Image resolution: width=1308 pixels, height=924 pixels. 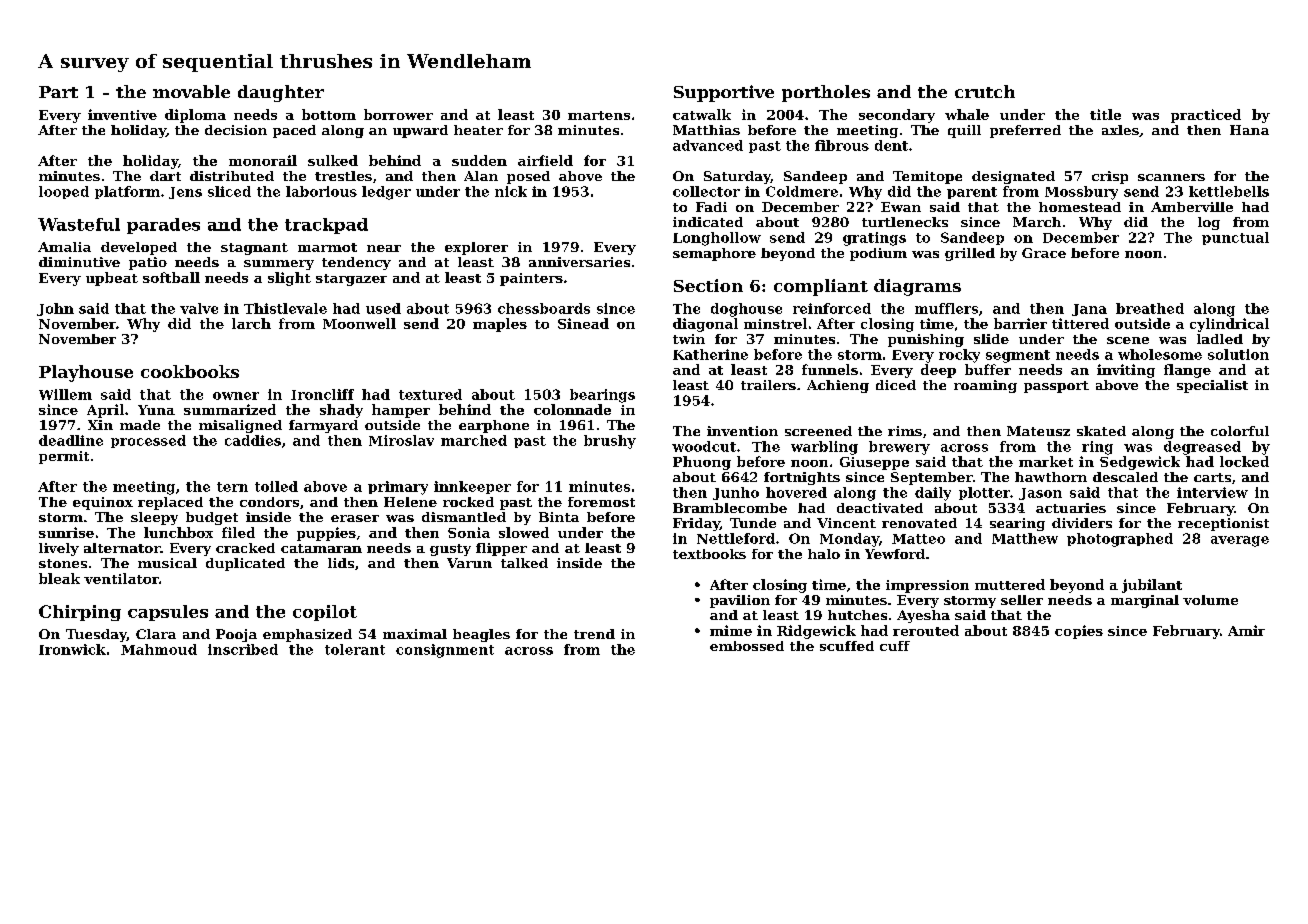 What do you see at coordinates (190, 371) in the page?
I see `cookbooks` at bounding box center [190, 371].
